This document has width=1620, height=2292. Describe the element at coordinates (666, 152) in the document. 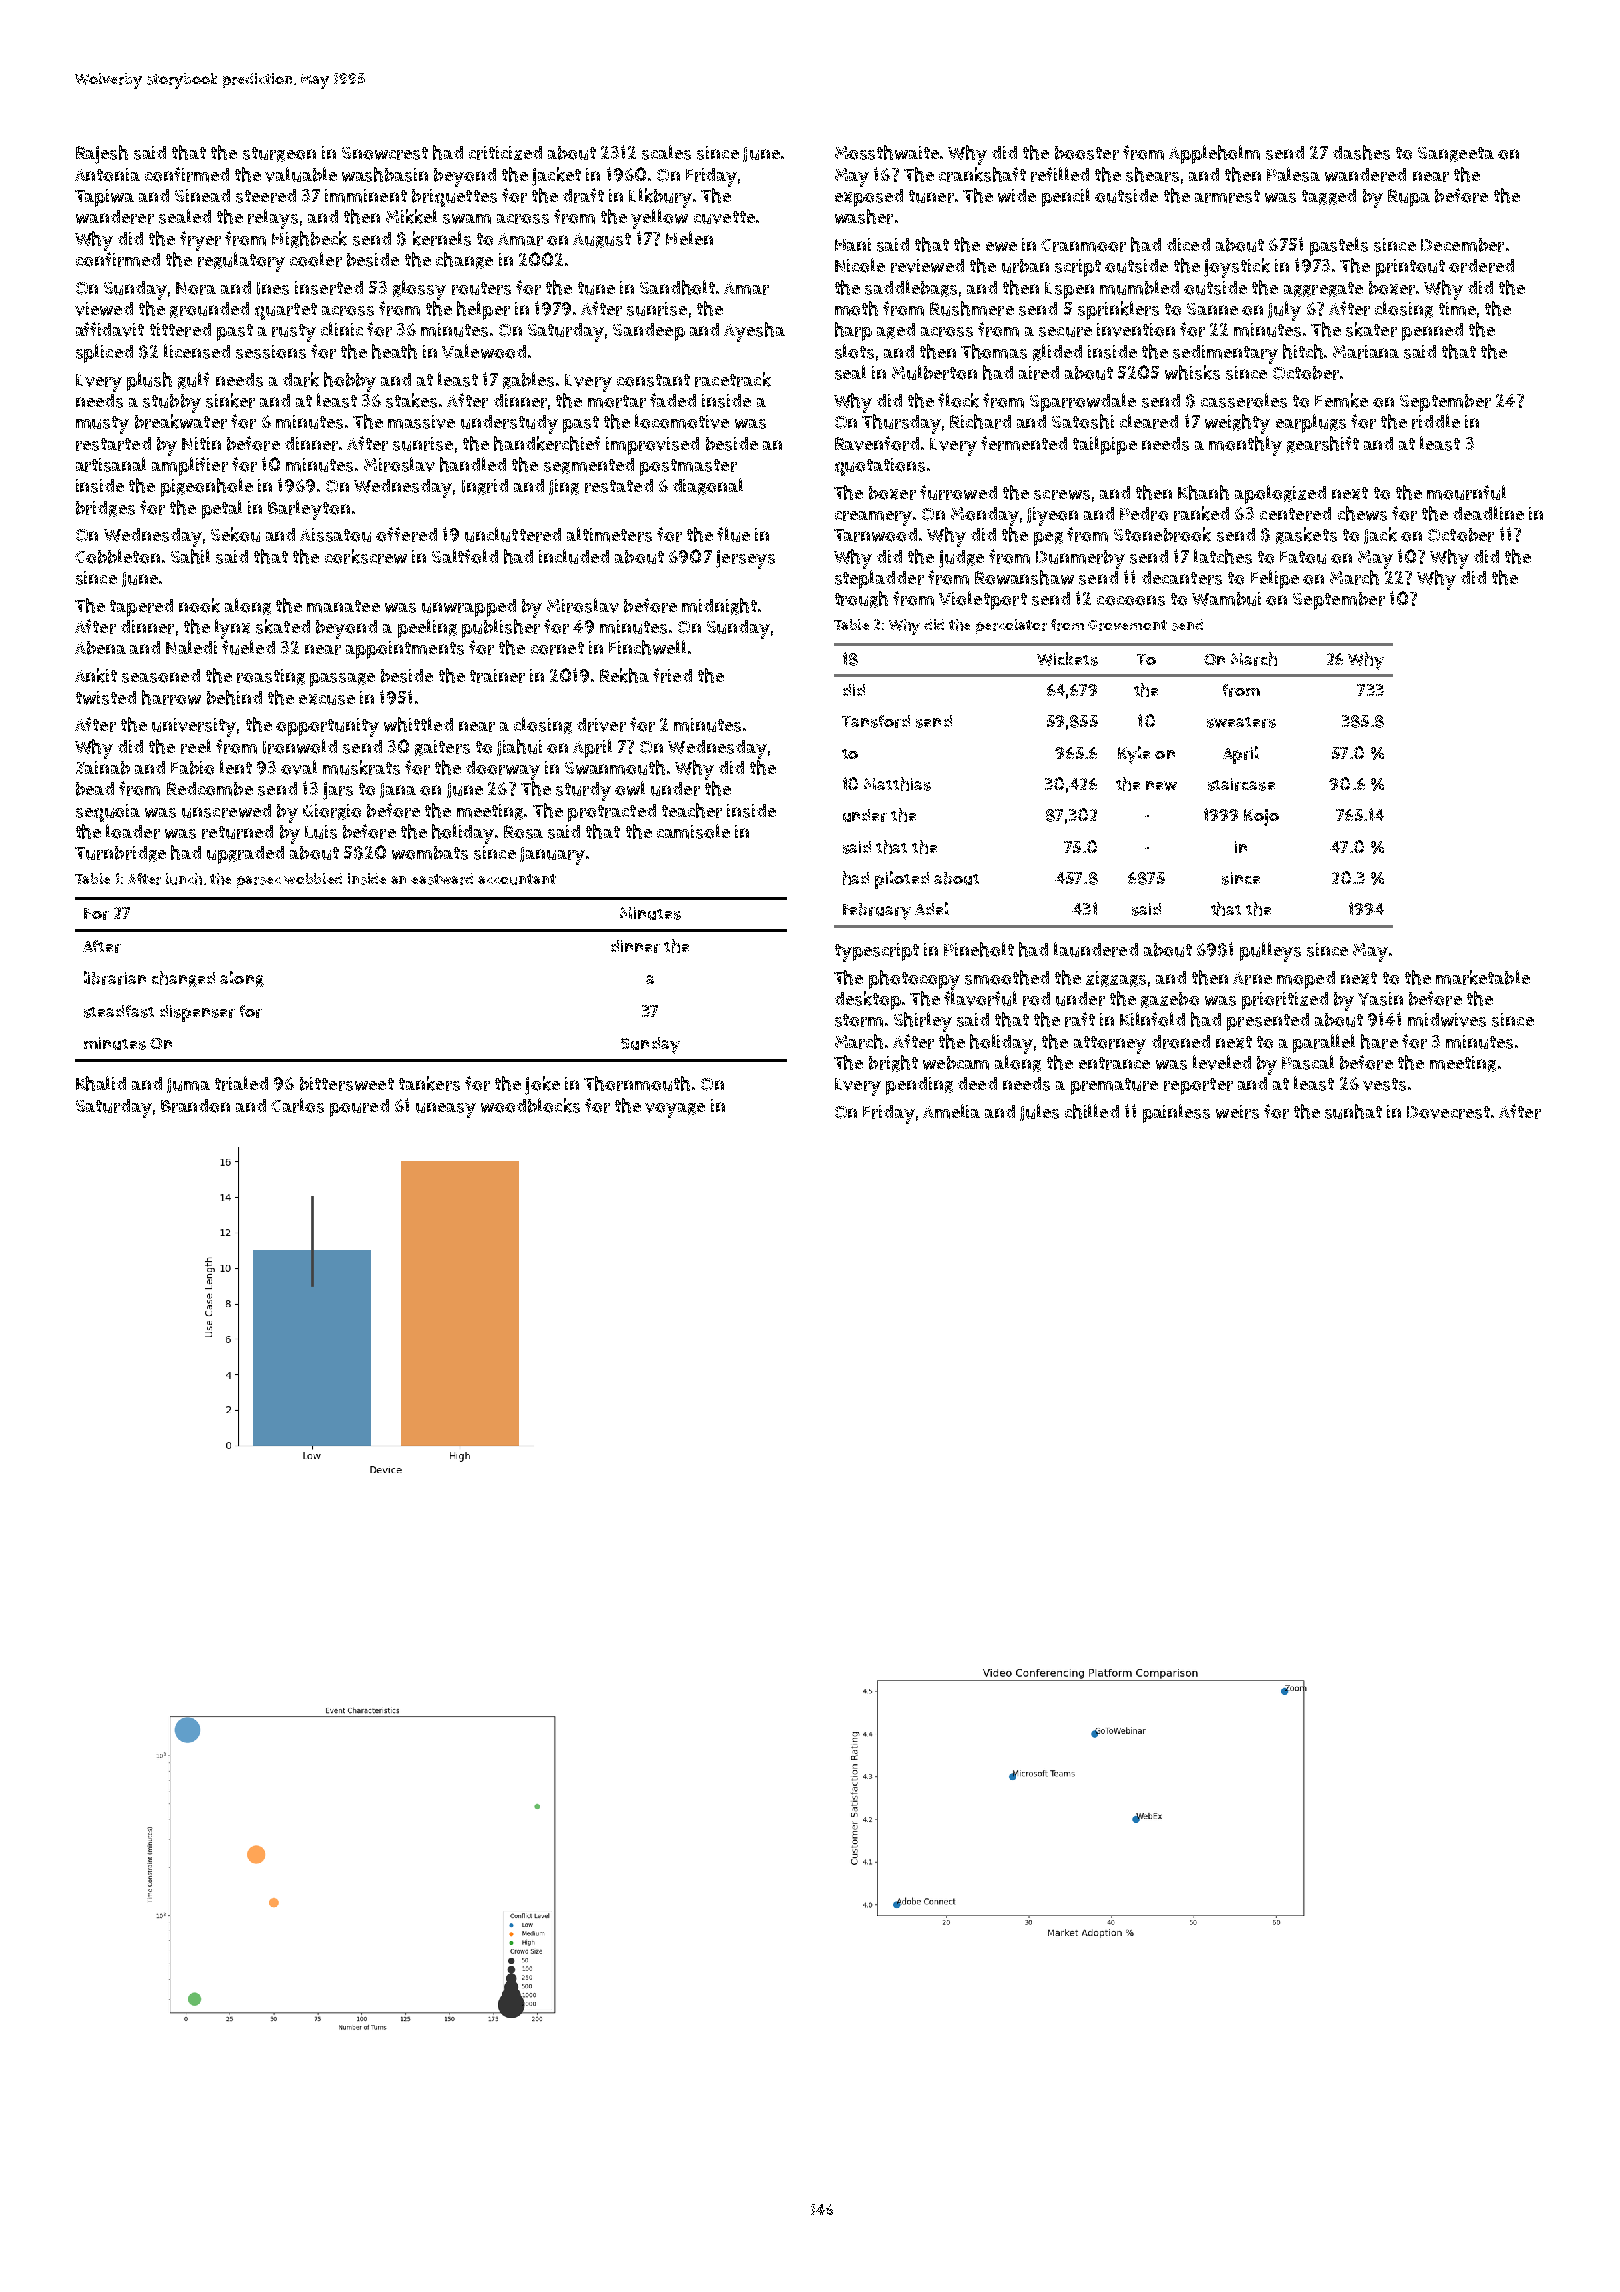

I see `scales` at that location.
